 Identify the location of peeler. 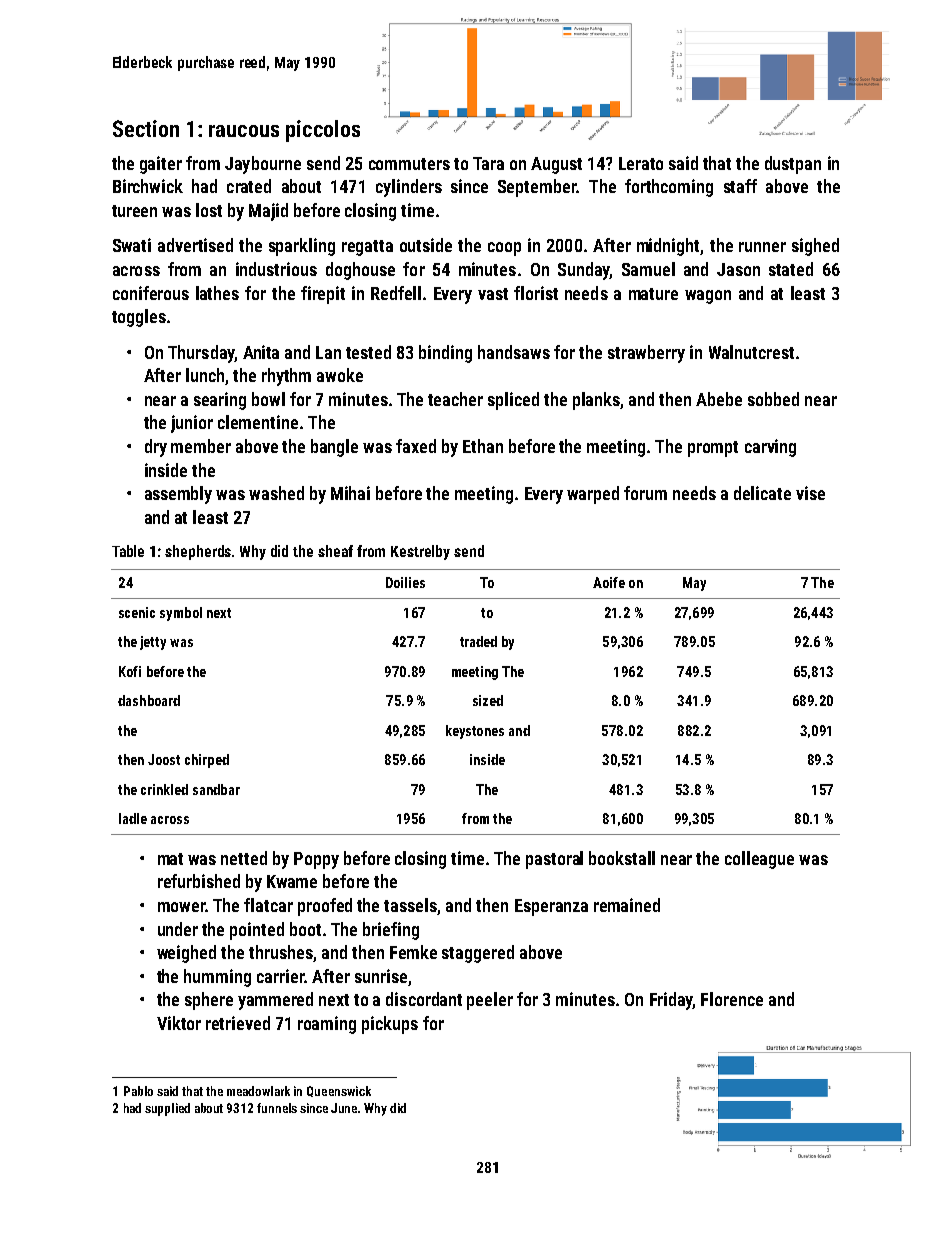
(490, 1001).
